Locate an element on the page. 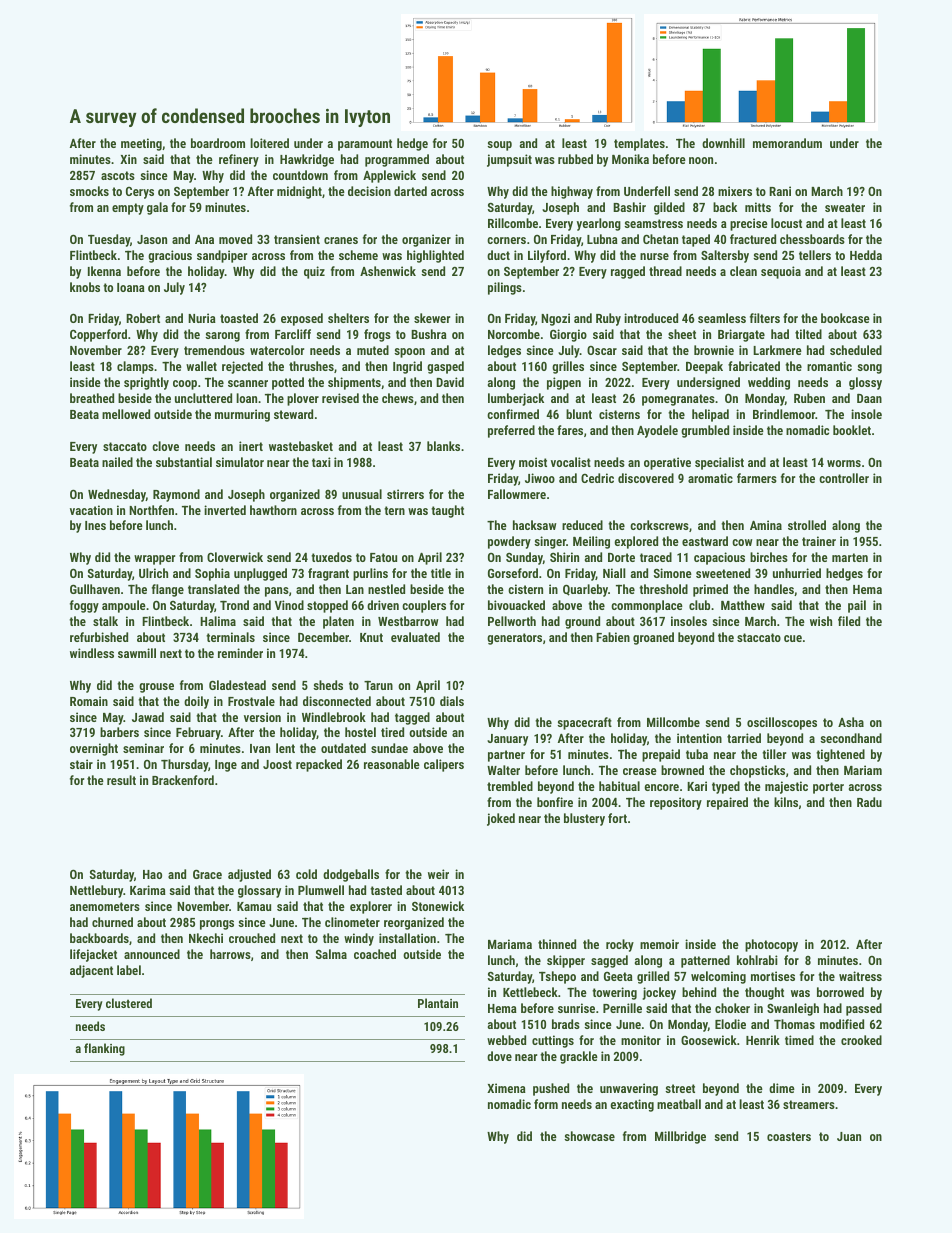 Image resolution: width=952 pixels, height=1233 pixels. pushed is located at coordinates (551, 1089).
